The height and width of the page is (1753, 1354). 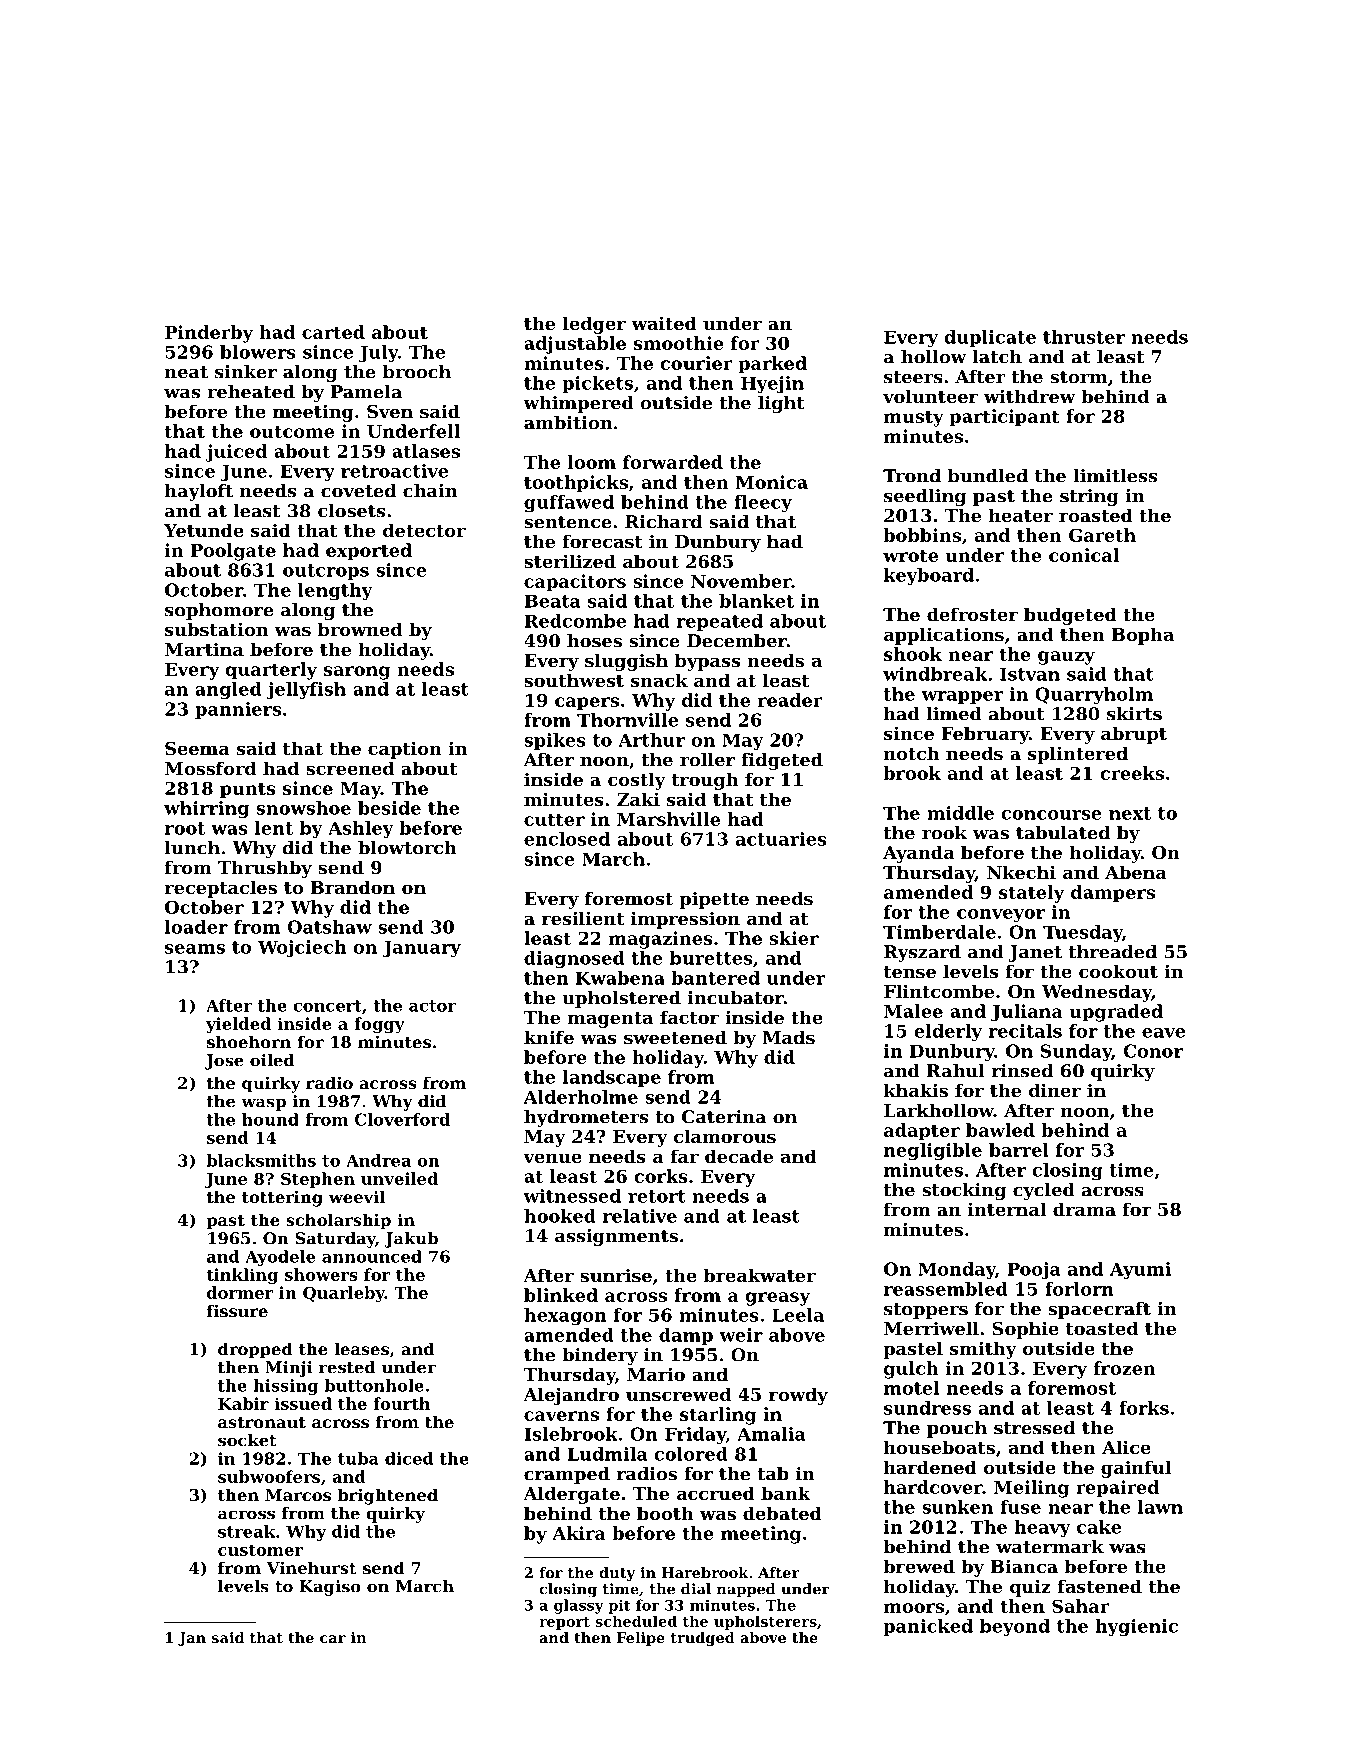 What do you see at coordinates (411, 1240) in the page?
I see `Jakub` at bounding box center [411, 1240].
